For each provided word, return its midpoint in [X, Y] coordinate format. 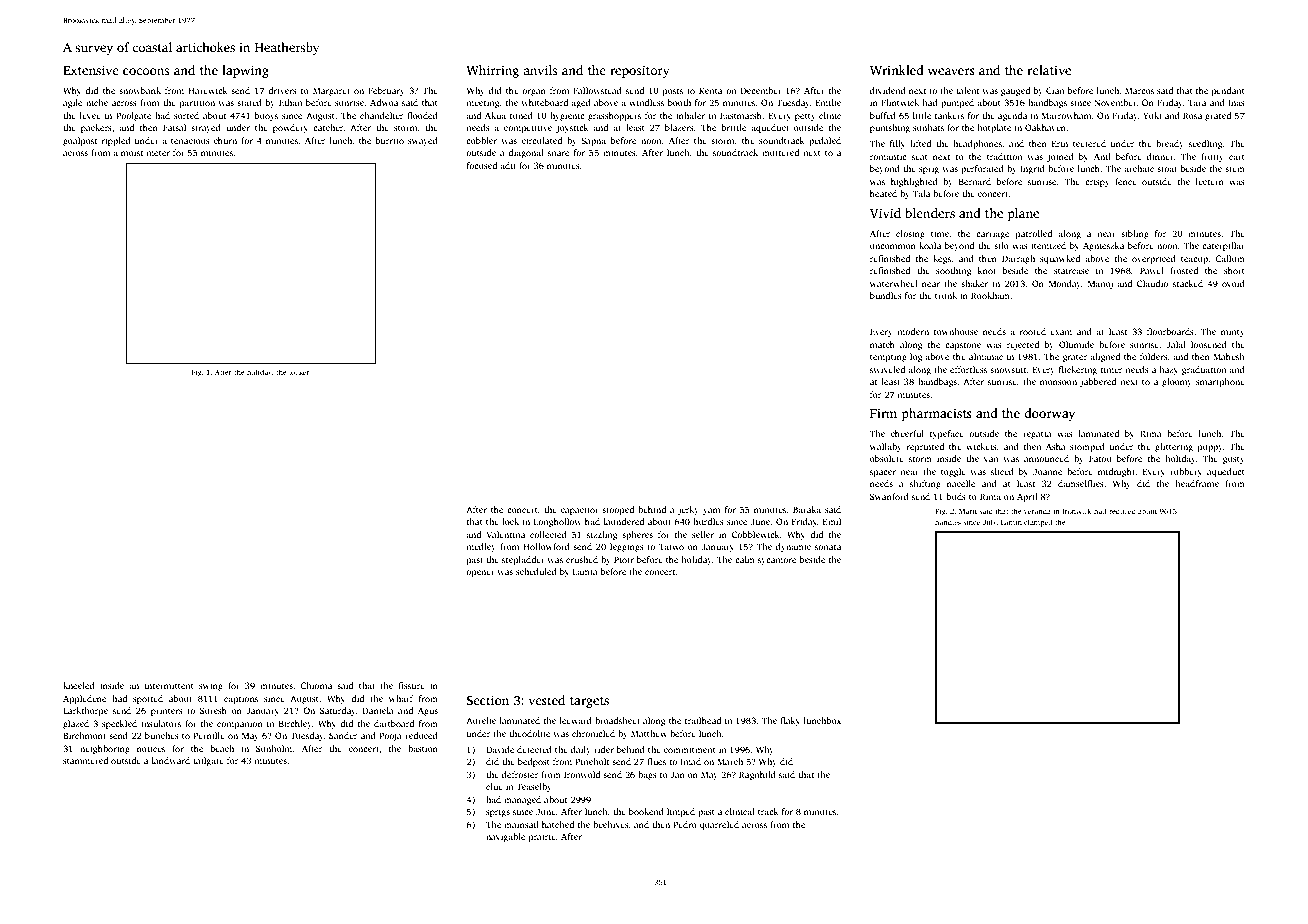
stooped [618, 510]
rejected [1023, 345]
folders [1154, 356]
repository [640, 71]
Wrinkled [897, 70]
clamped [1038, 523]
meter [158, 153]
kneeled [79, 685]
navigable [505, 837]
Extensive [91, 70]
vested [546, 700]
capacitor [580, 510]
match [882, 344]
